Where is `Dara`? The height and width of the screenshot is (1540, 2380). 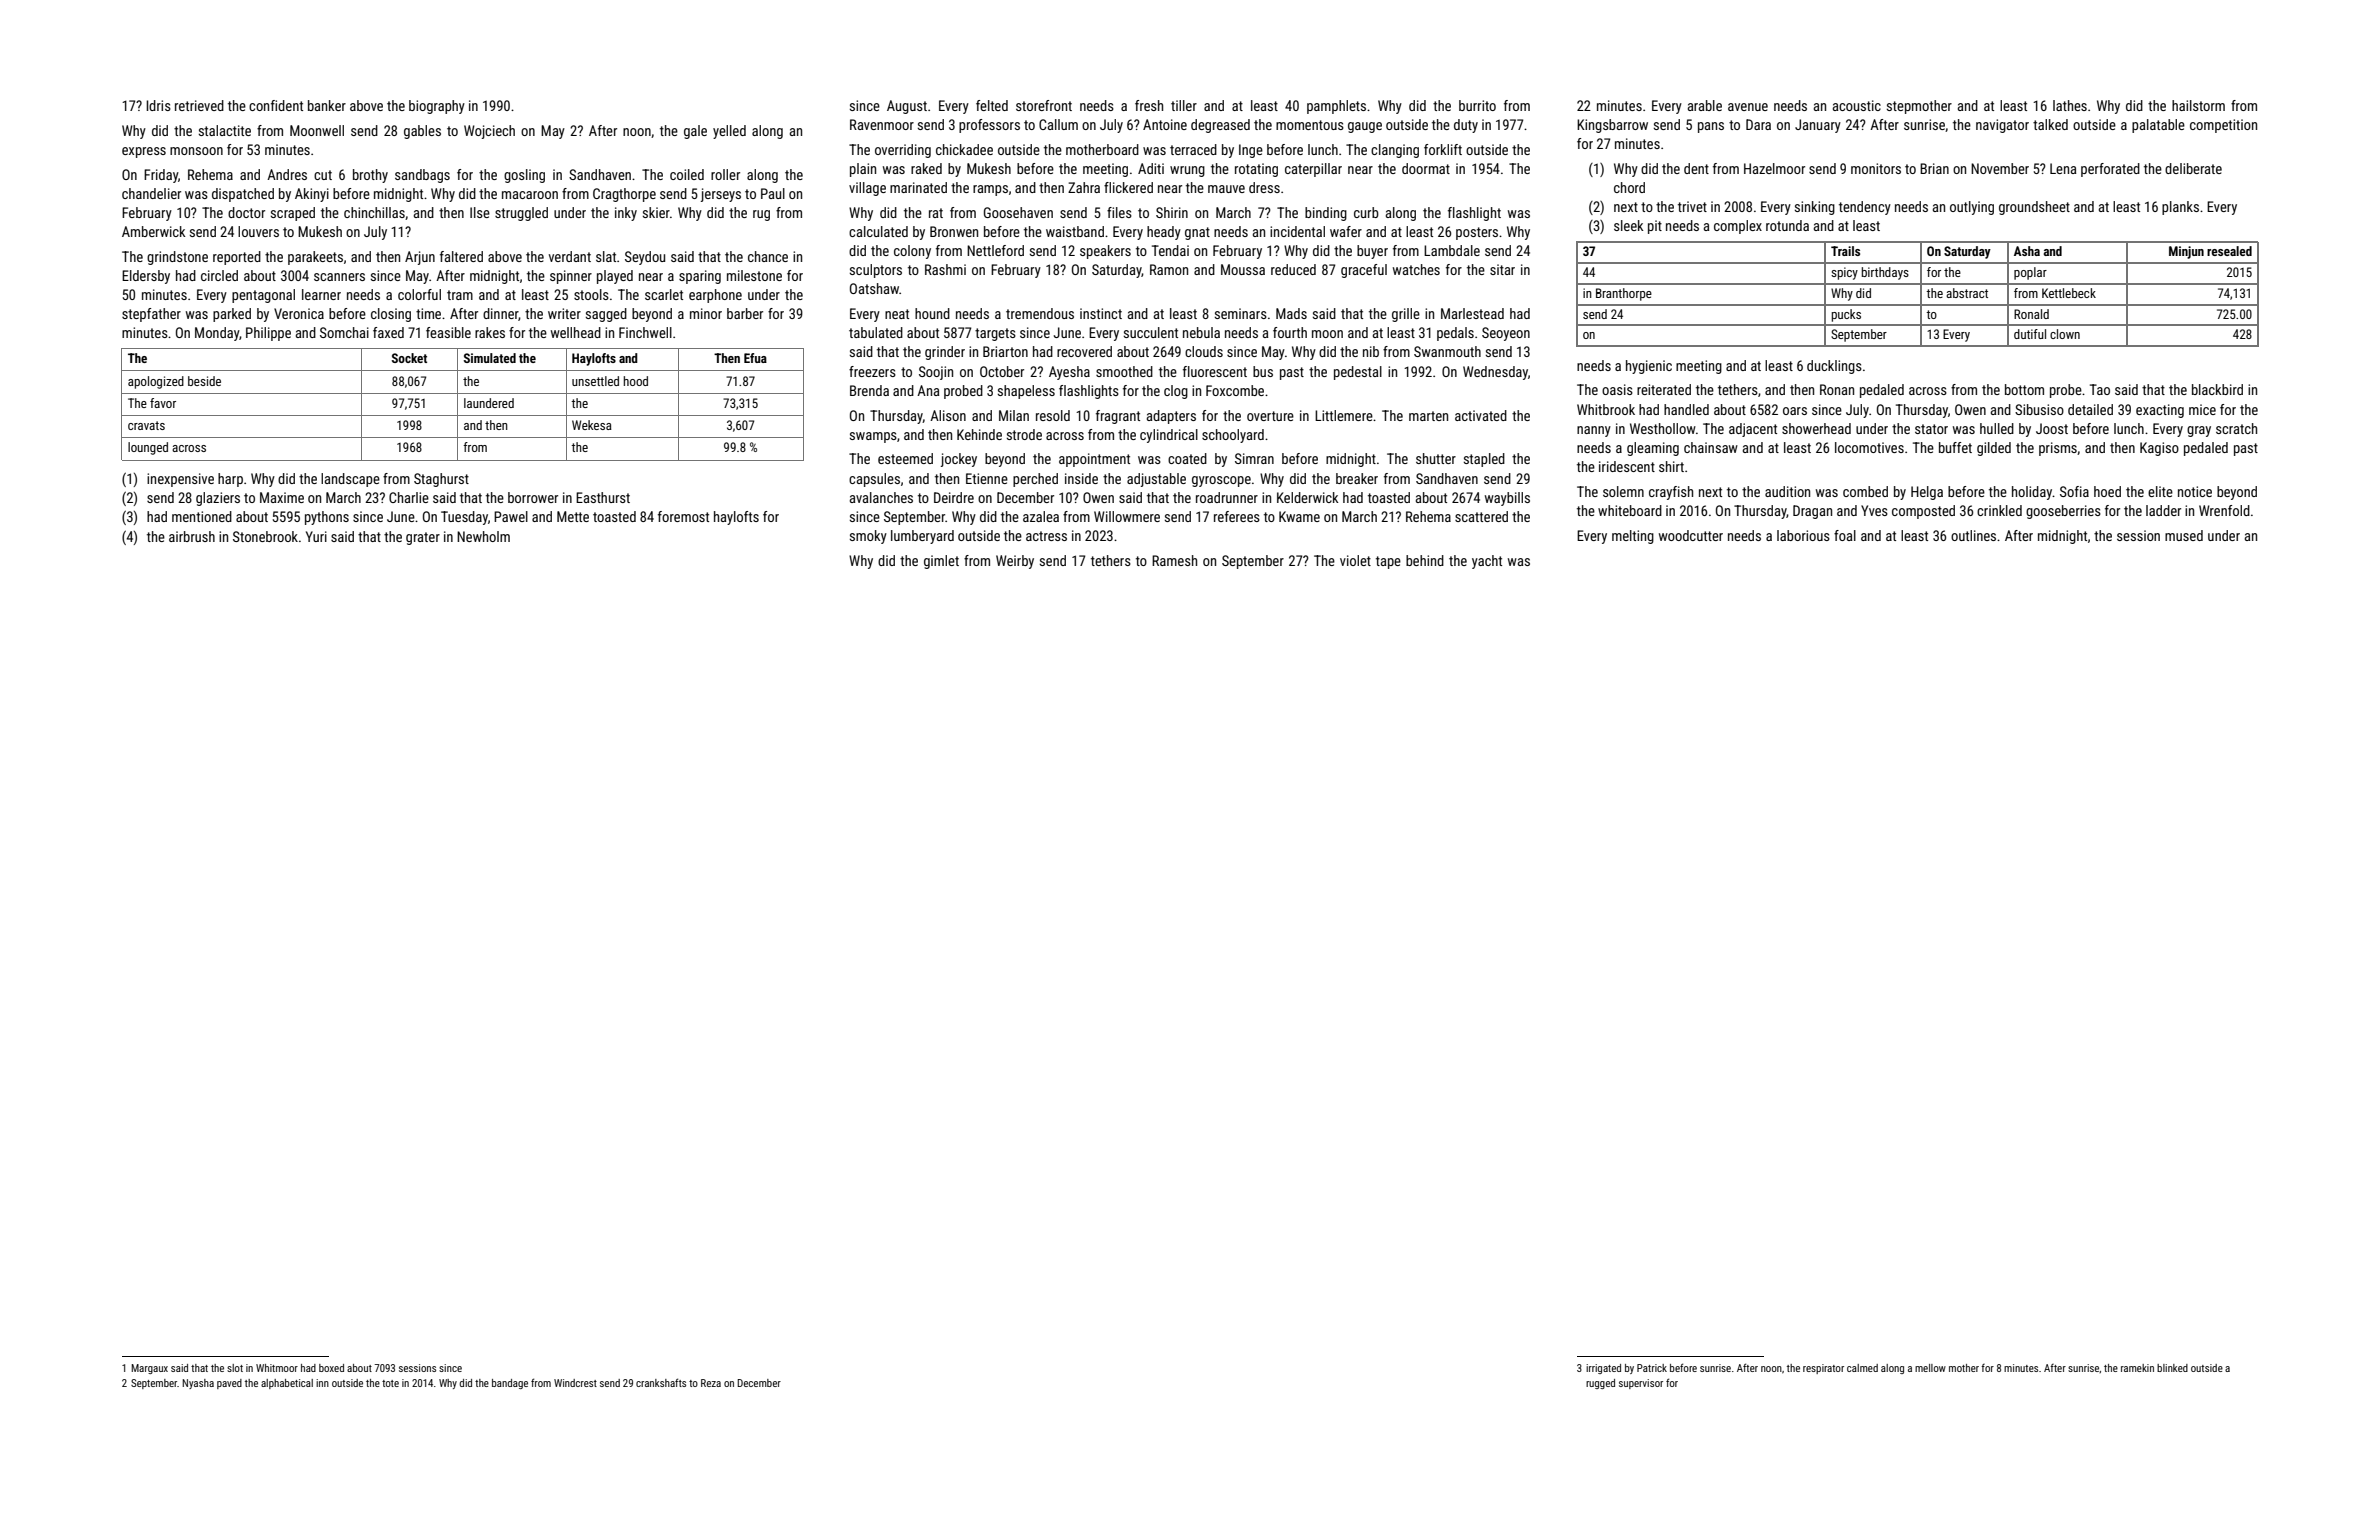
Dara is located at coordinates (1758, 124).
